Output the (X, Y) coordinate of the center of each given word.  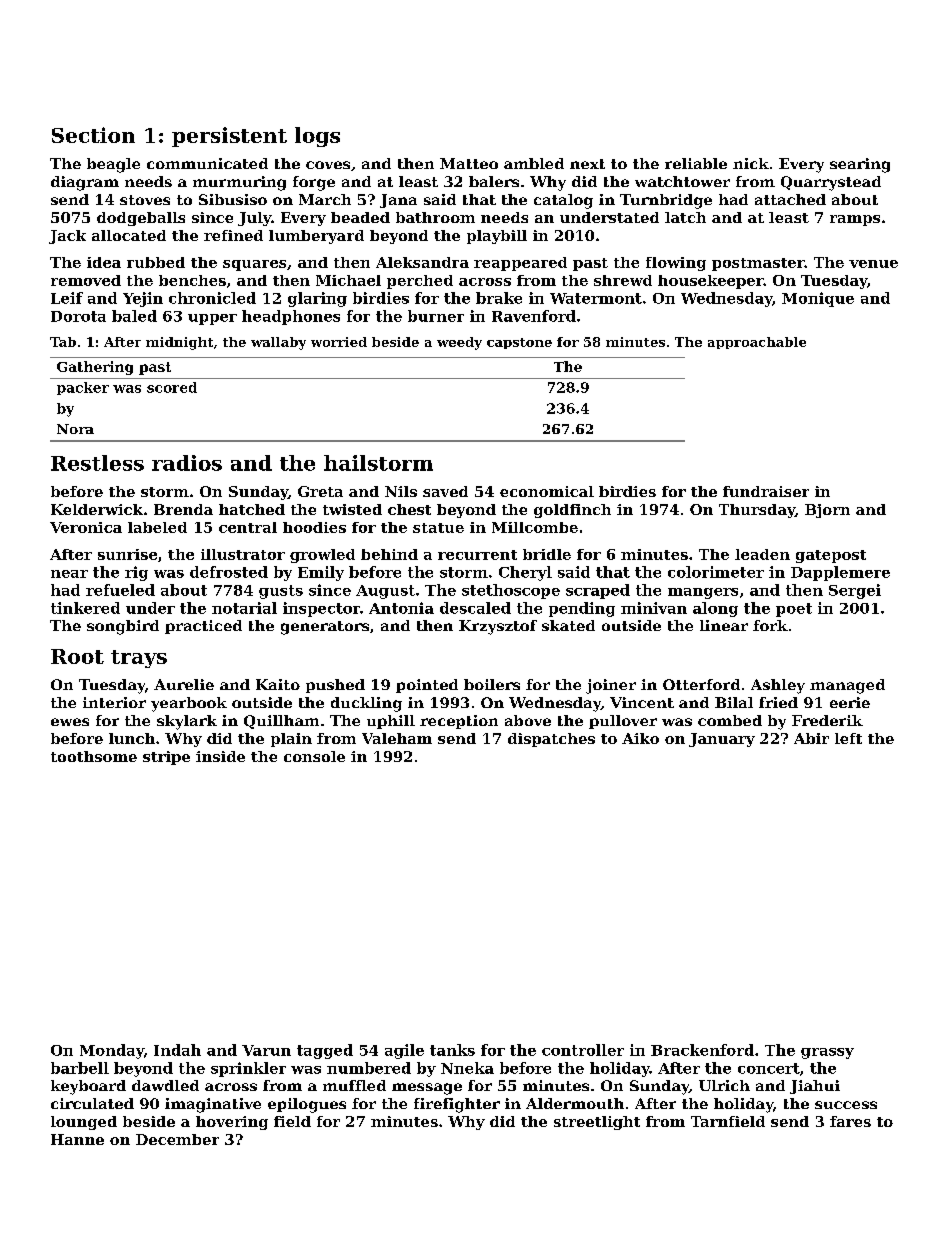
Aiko (640, 738)
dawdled (165, 1085)
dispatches (551, 740)
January (722, 740)
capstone (519, 343)
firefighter (457, 1105)
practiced (203, 627)
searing (860, 165)
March (325, 199)
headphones (291, 317)
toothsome (94, 756)
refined (233, 235)
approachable (757, 343)
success (846, 1105)
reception (459, 722)
